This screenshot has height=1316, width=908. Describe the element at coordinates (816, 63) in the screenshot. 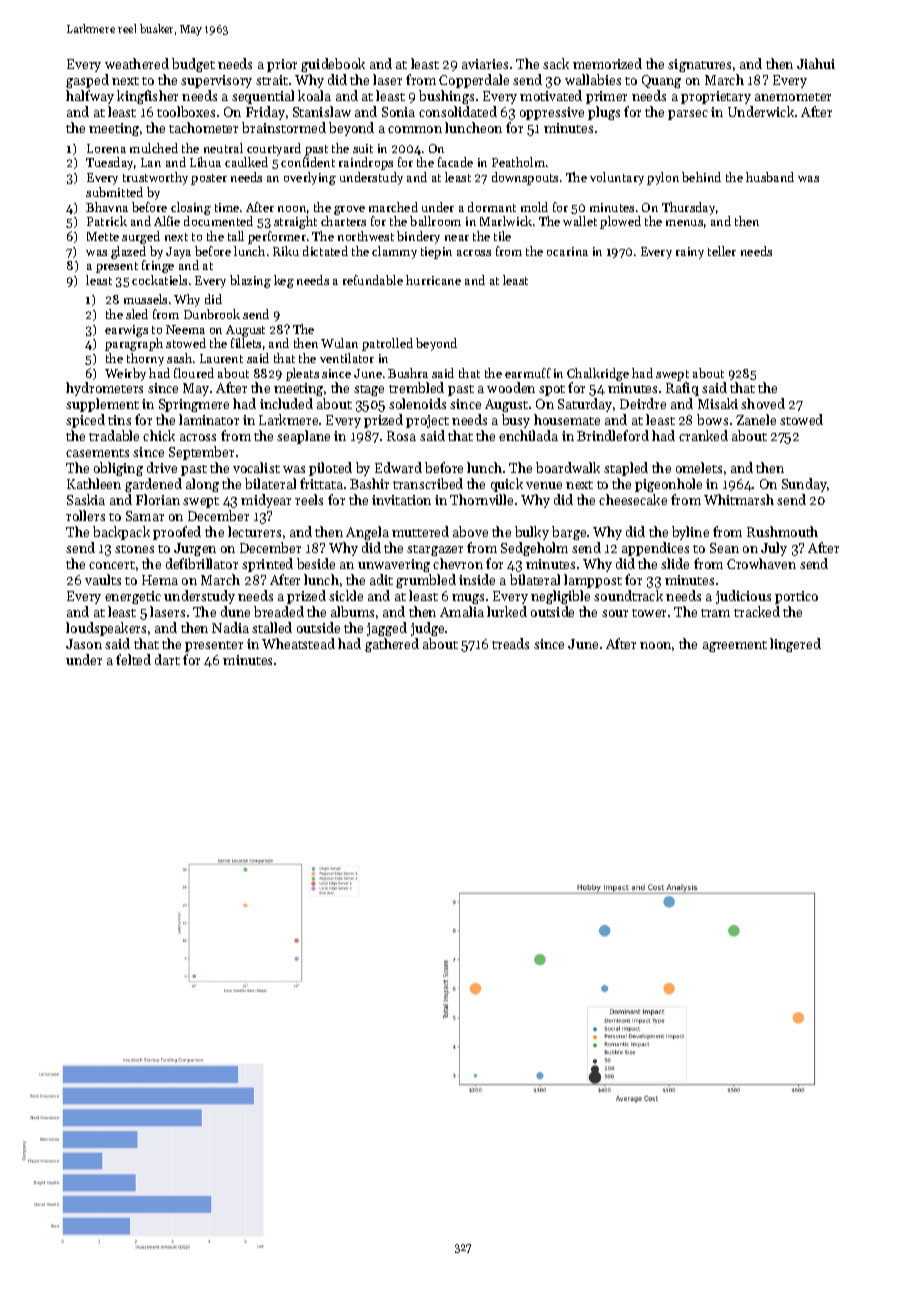

I see `Jiahui` at that location.
